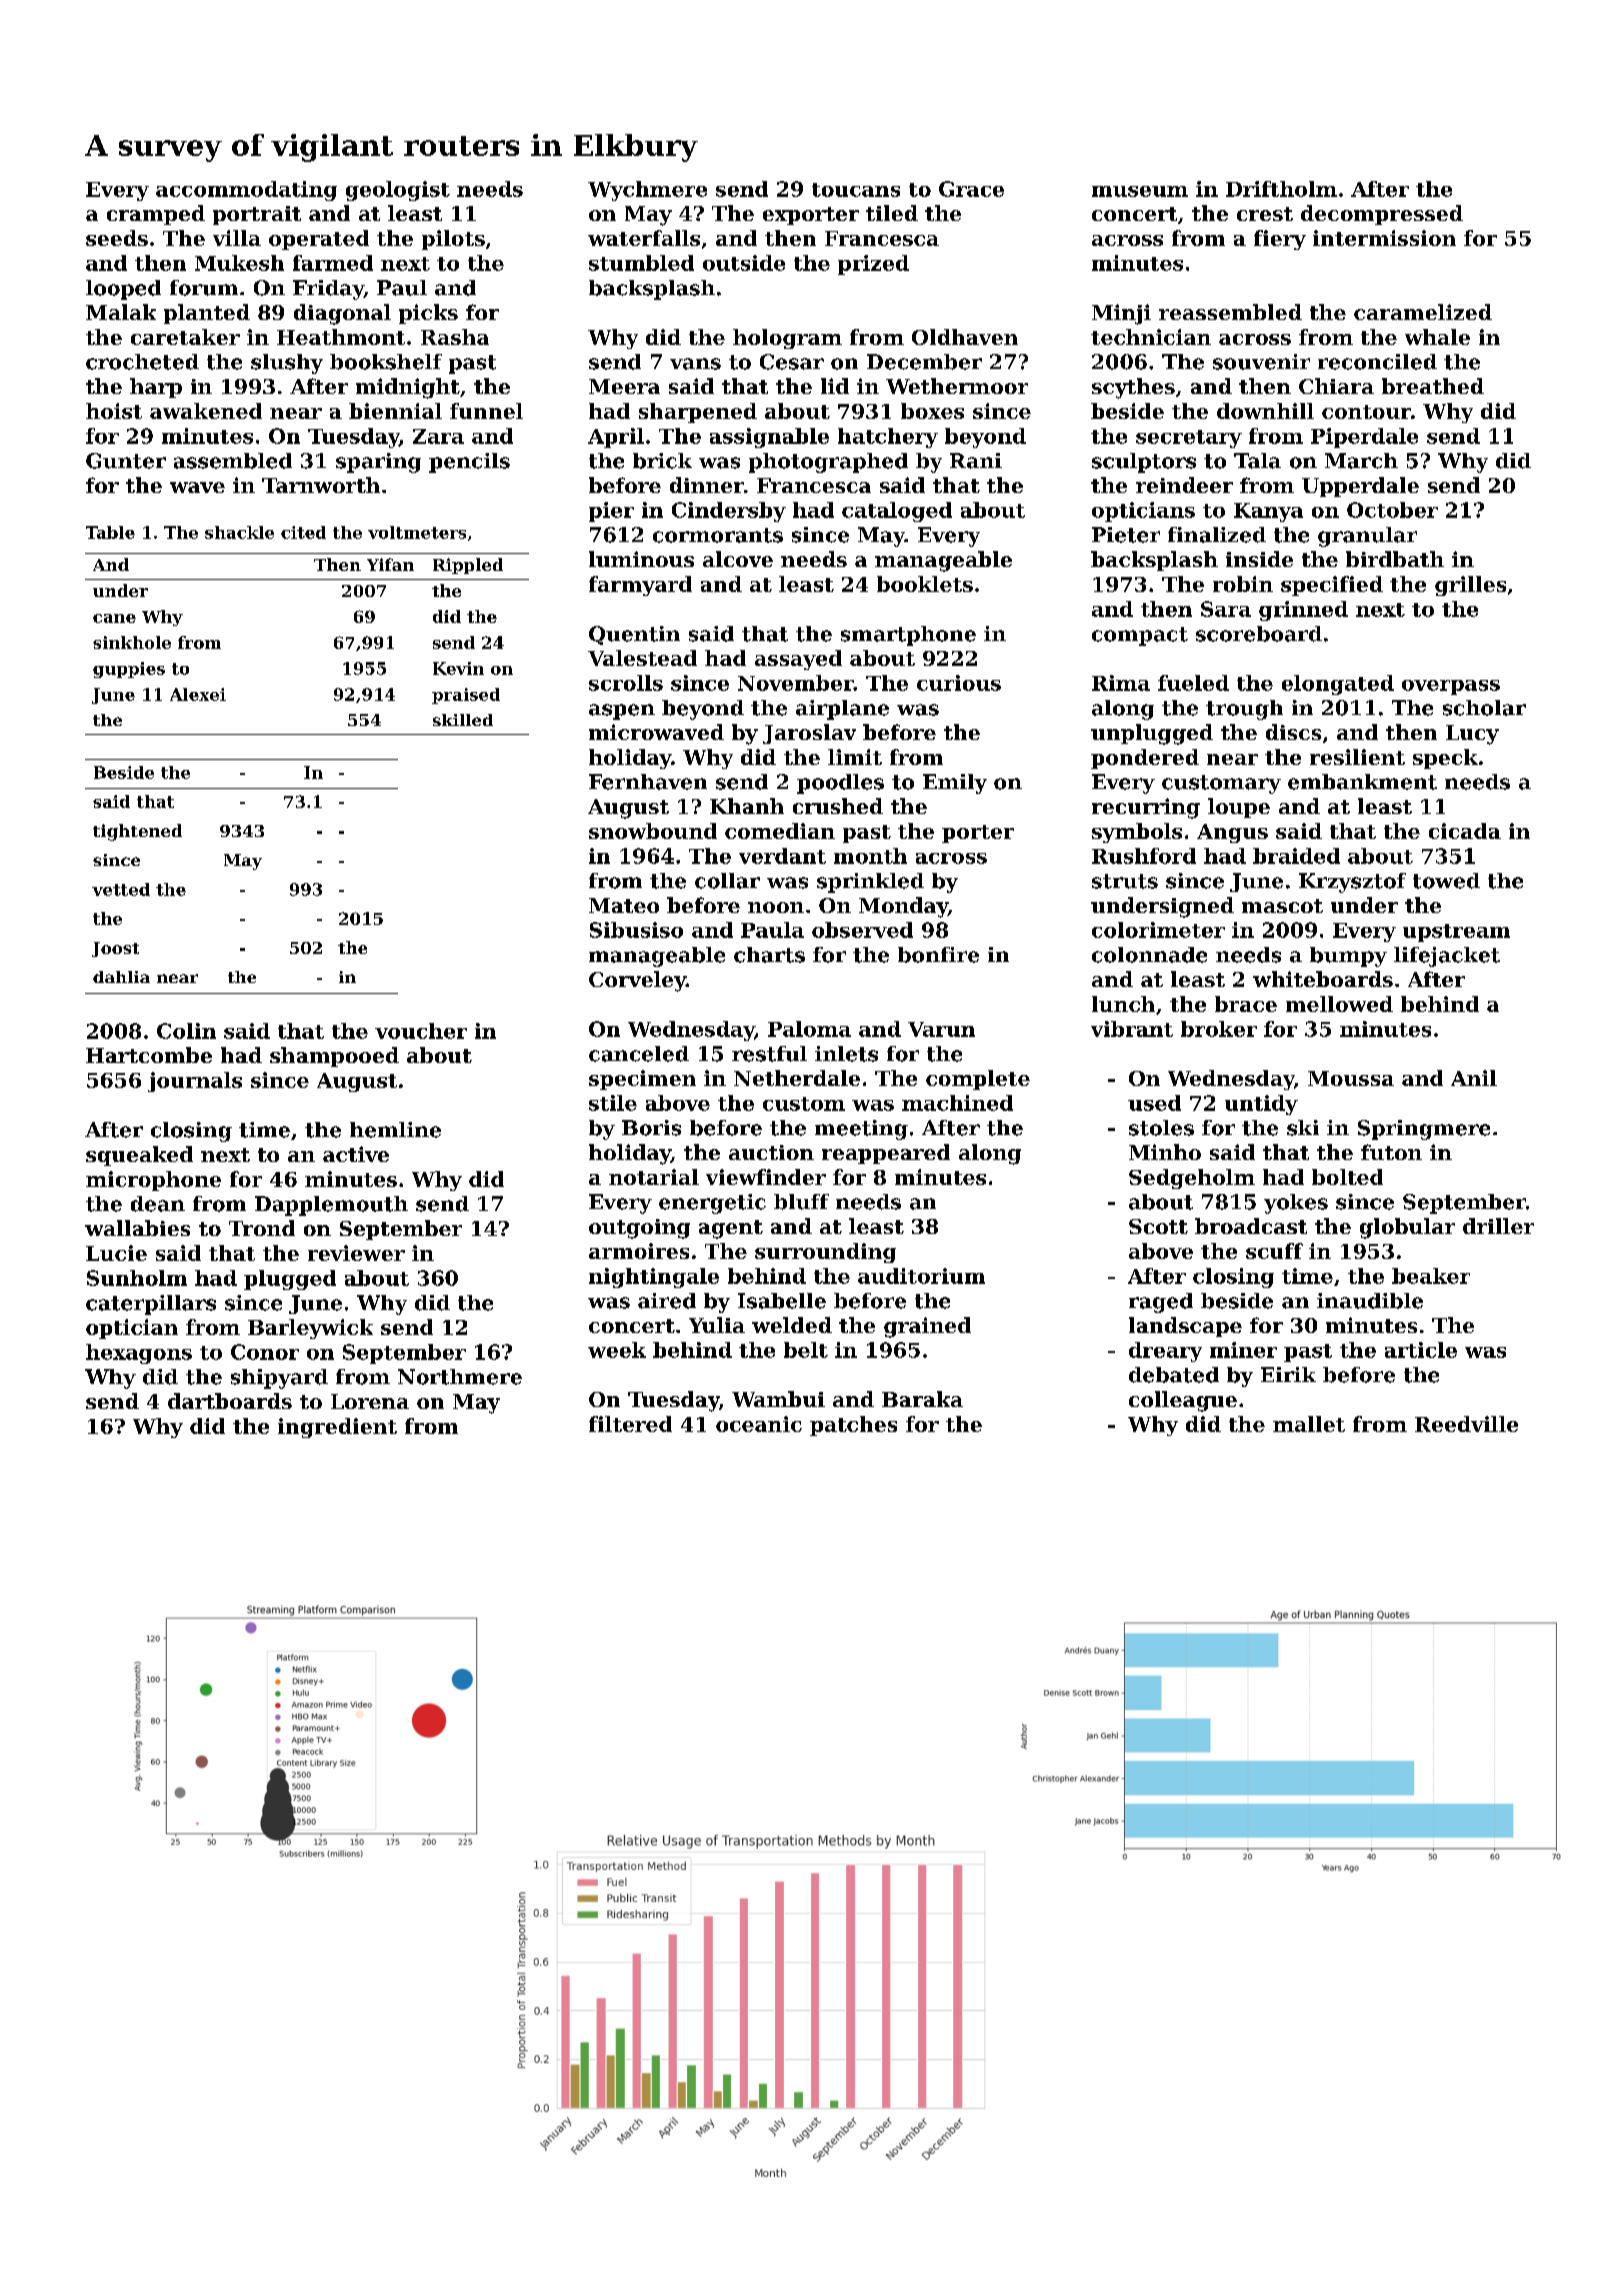 Image resolution: width=1620 pixels, height=2292 pixels. Describe the element at coordinates (1466, 1424) in the screenshot. I see `Reedville` at that location.
